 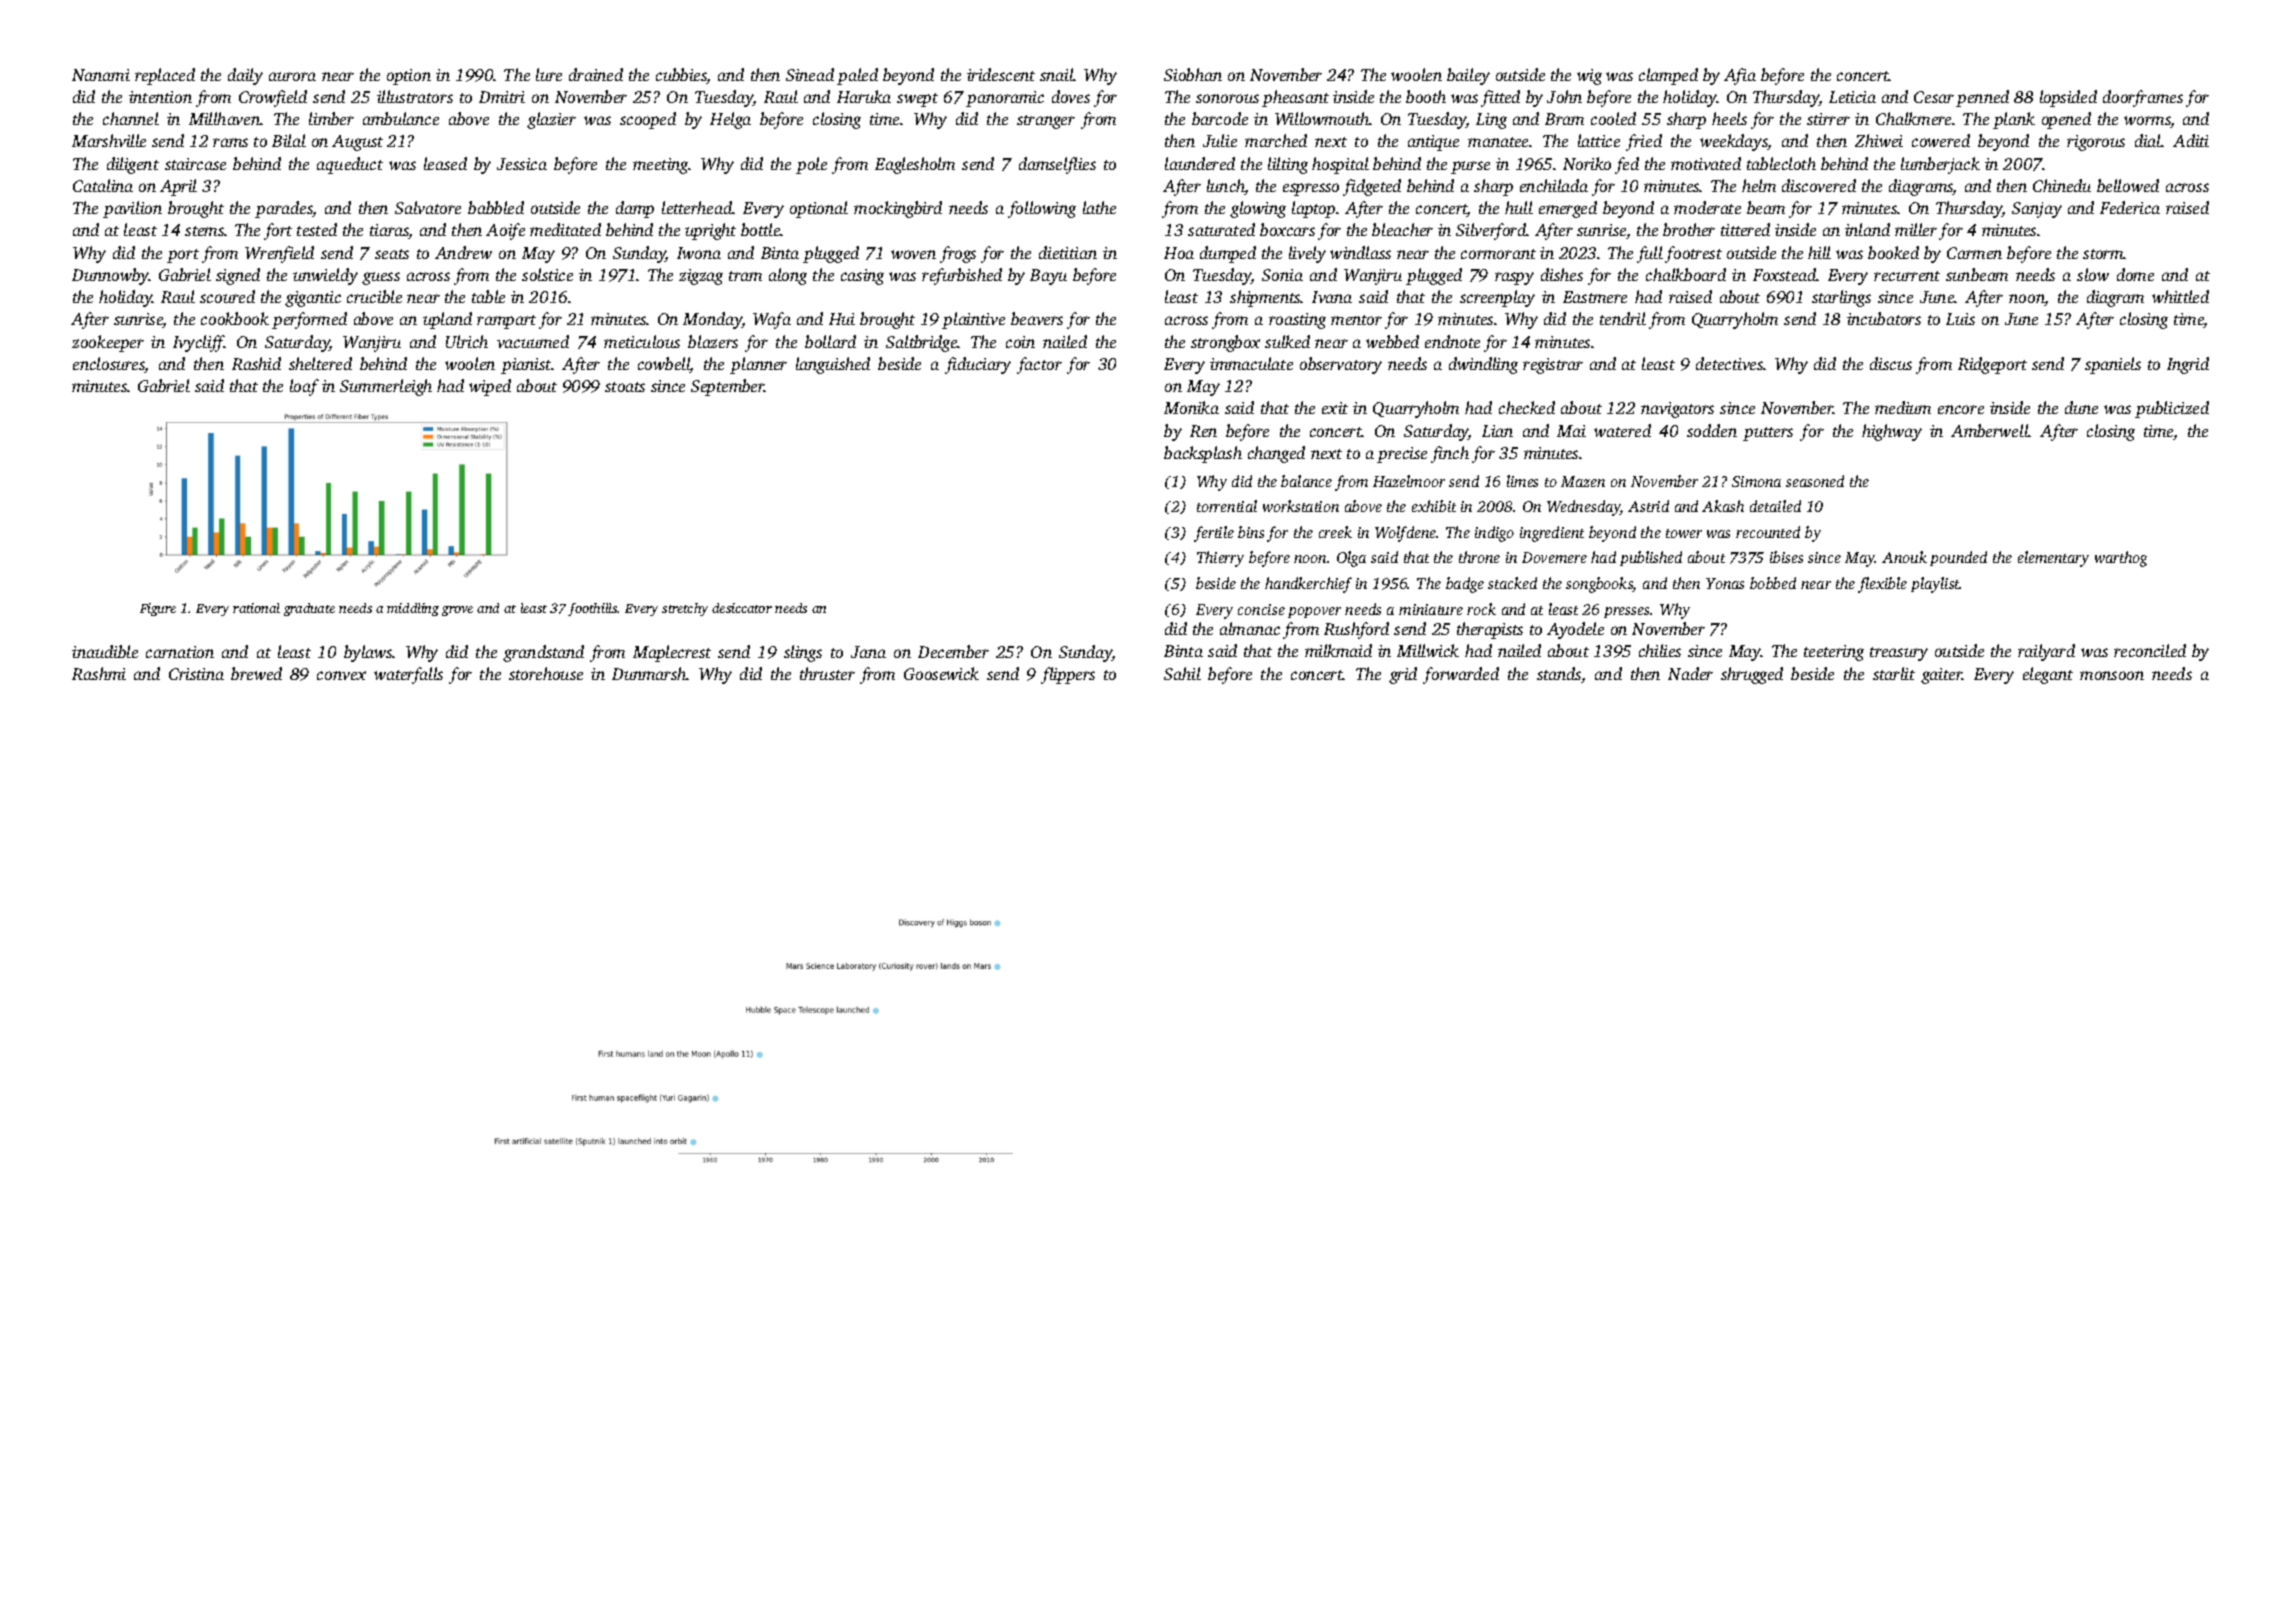 What do you see at coordinates (1623, 318) in the document?
I see `tendril` at bounding box center [1623, 318].
